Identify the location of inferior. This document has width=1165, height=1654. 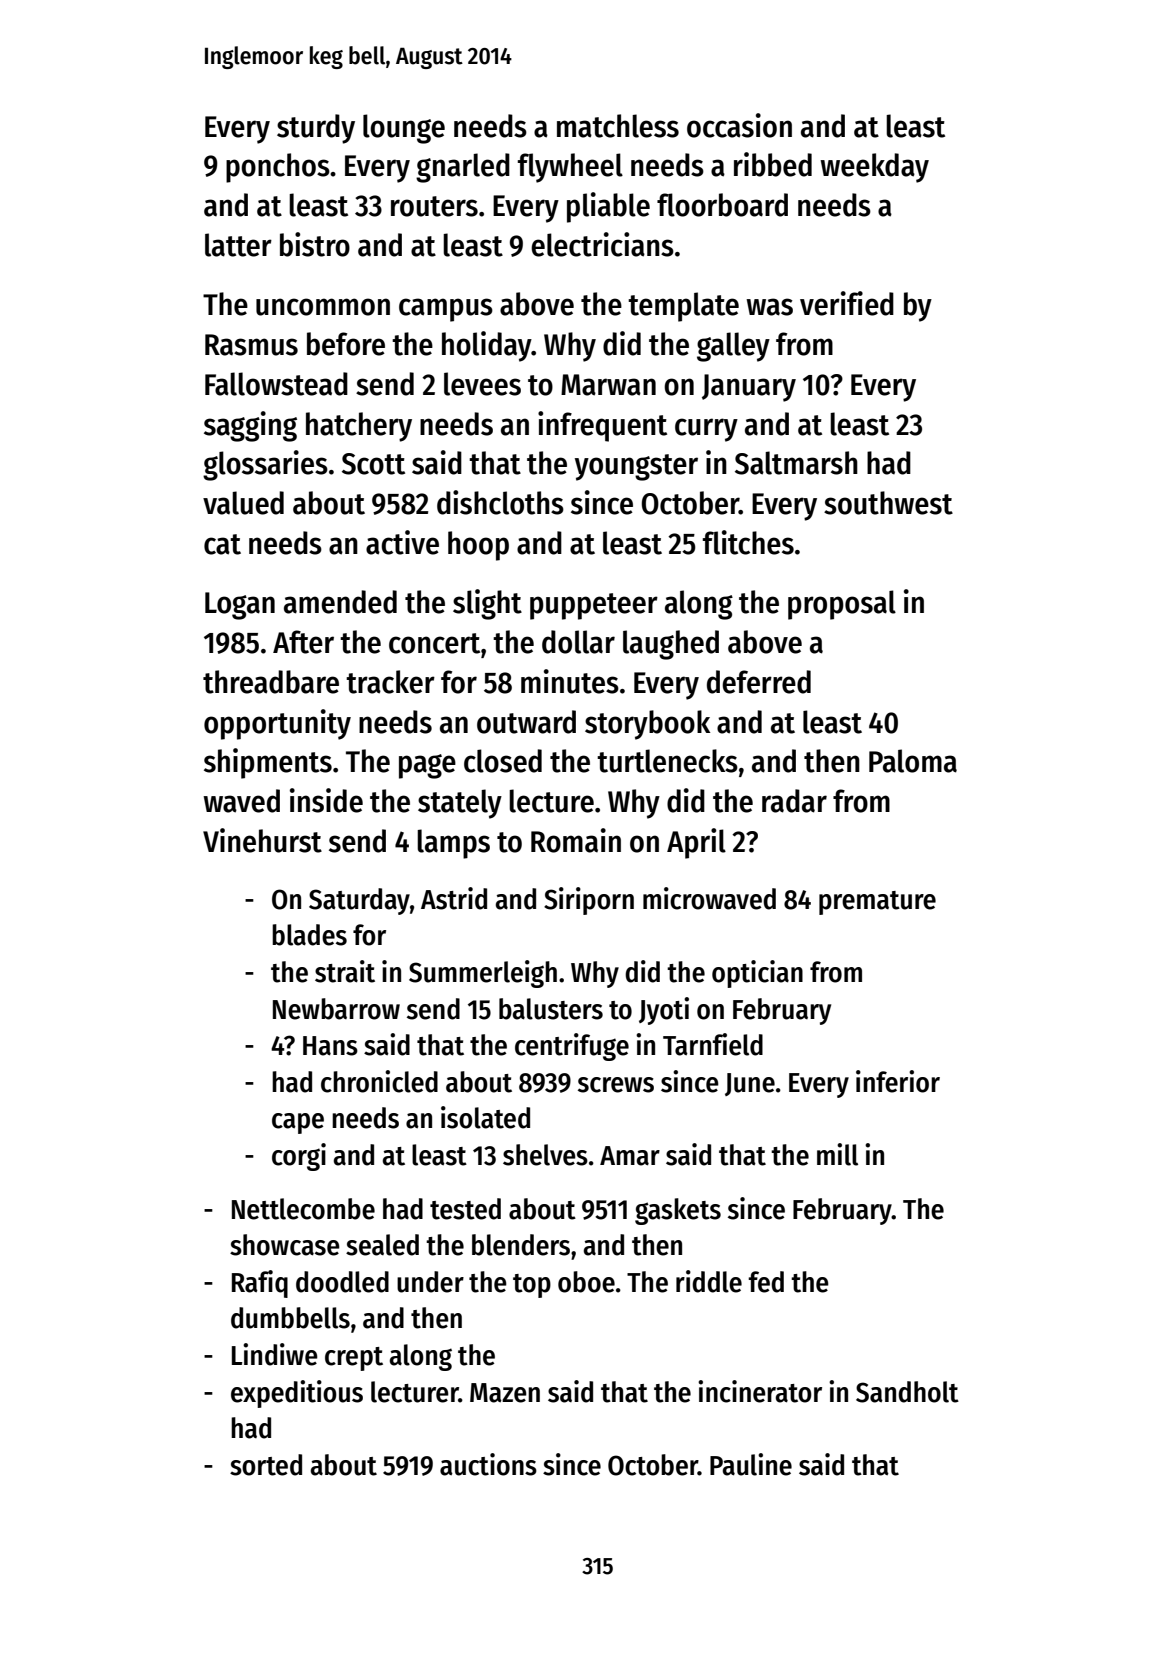
(898, 1081).
